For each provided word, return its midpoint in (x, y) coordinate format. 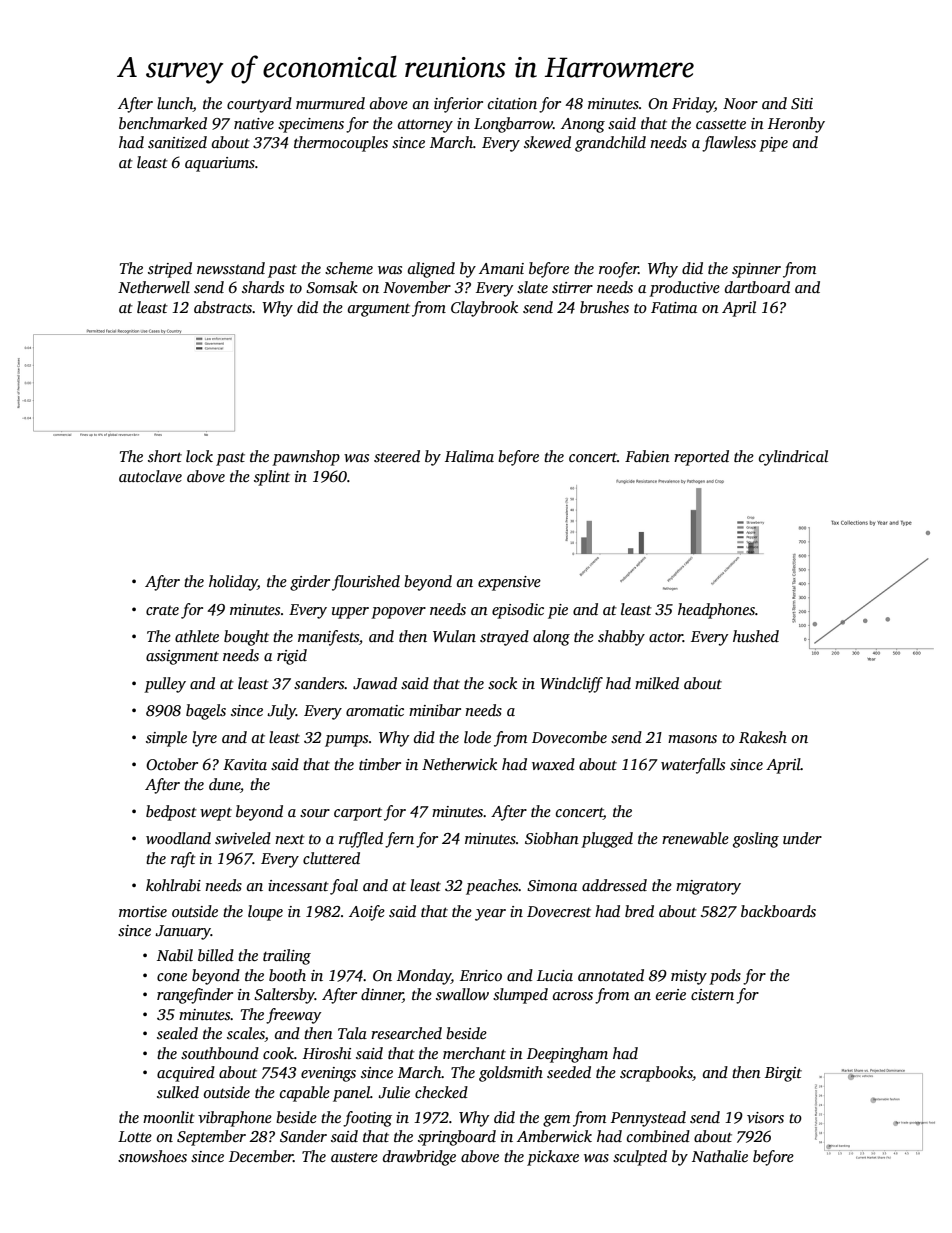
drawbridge (419, 1158)
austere (354, 1158)
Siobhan (552, 838)
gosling (756, 840)
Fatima (674, 307)
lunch (175, 104)
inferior (458, 105)
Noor (740, 103)
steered (397, 456)
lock (199, 456)
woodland (178, 838)
